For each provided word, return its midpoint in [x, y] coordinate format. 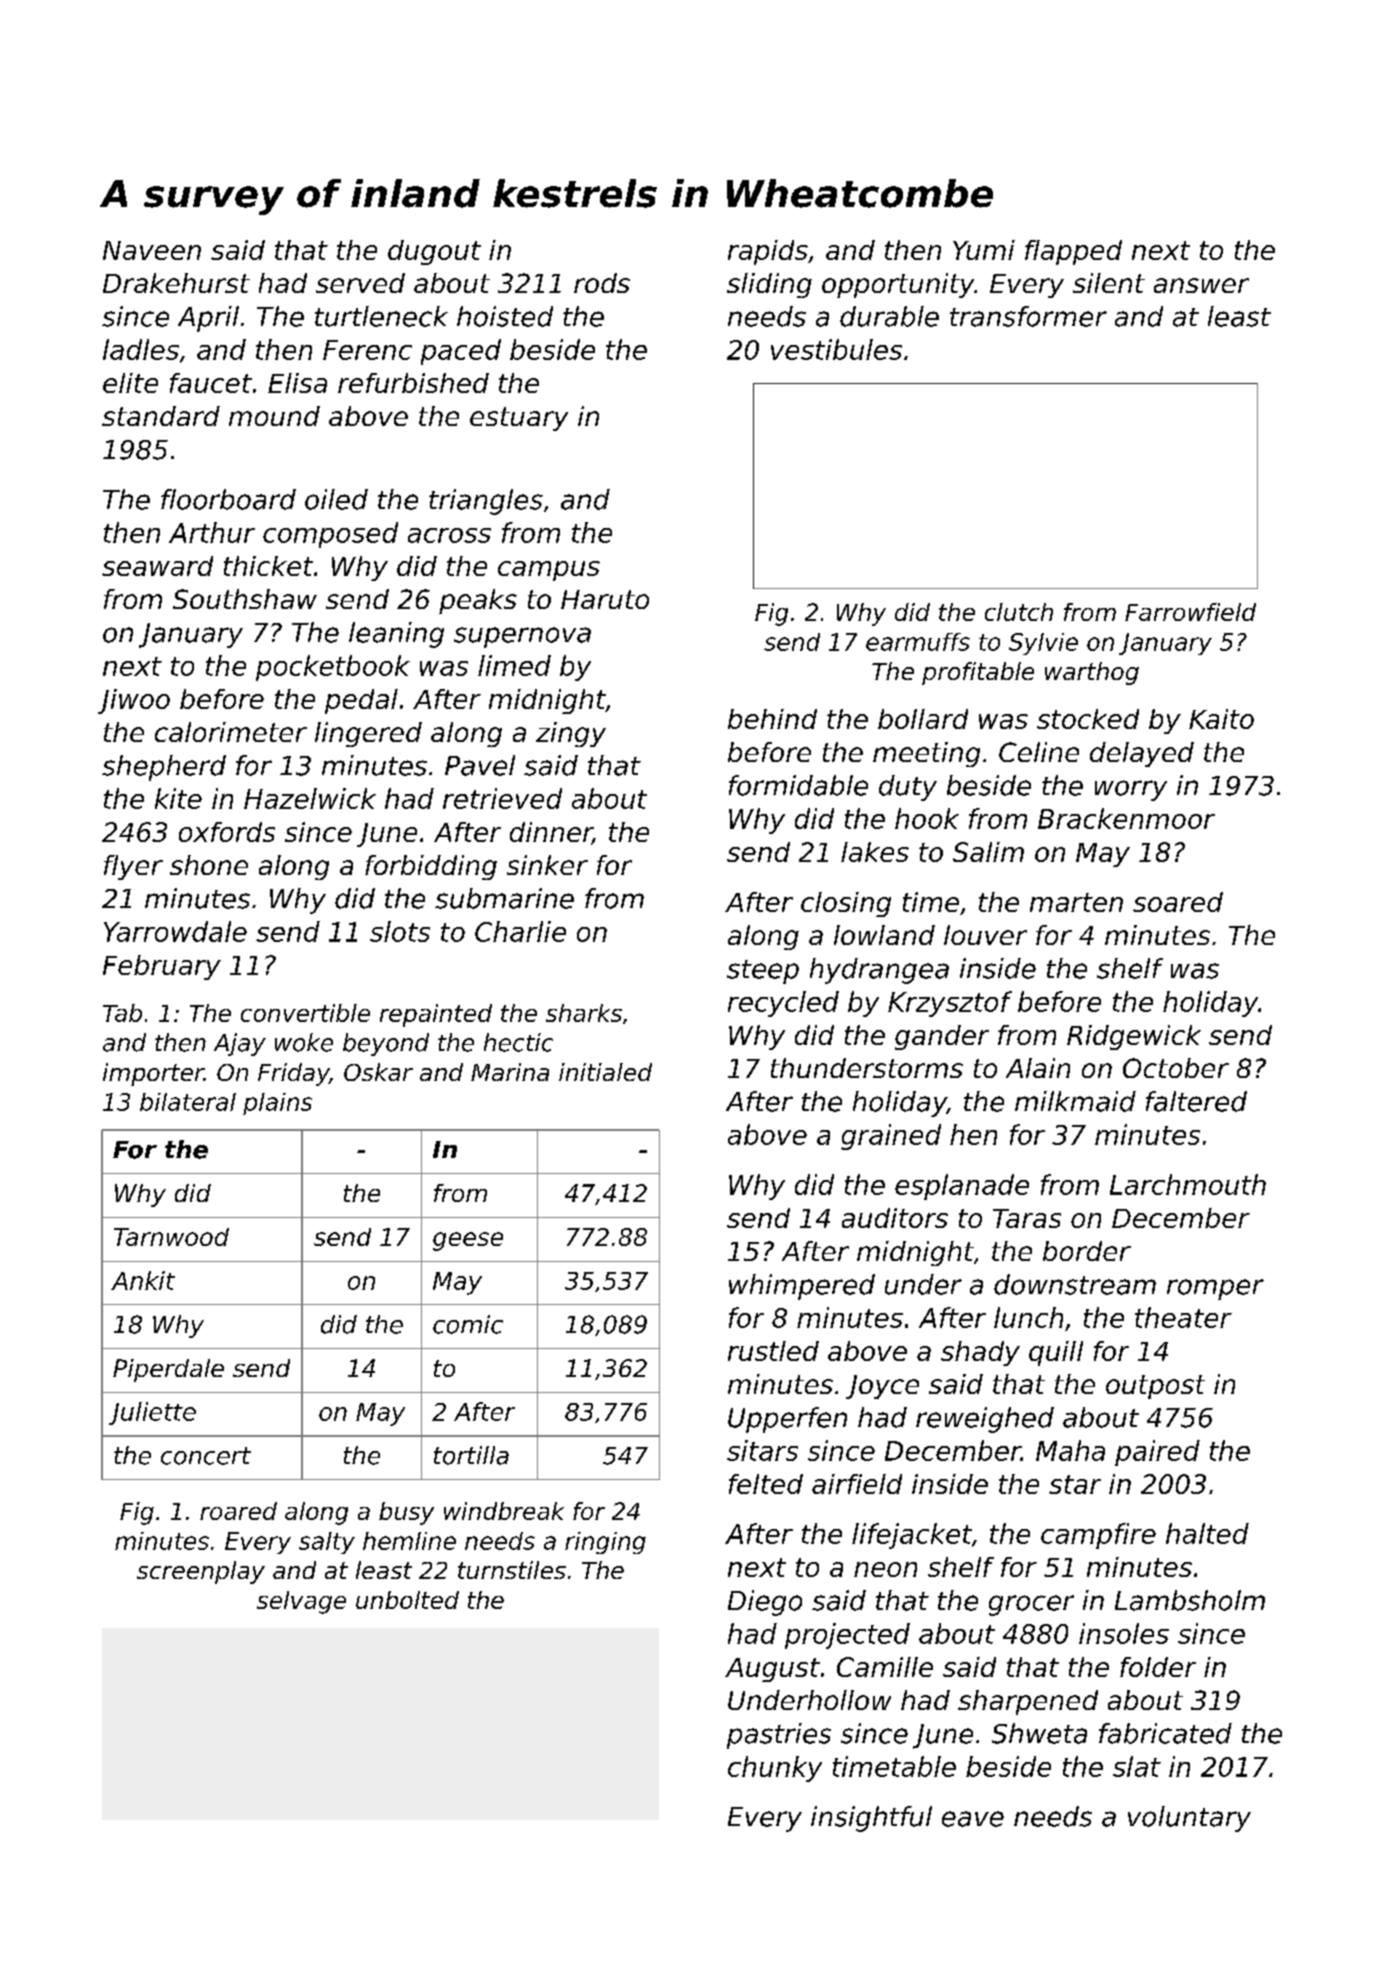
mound [274, 416]
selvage [301, 1602]
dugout [434, 252]
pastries [779, 1736]
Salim [988, 852]
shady [980, 1353]
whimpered [802, 1287]
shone [209, 865]
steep [763, 972]
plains [277, 1104]
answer [1201, 285]
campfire [1098, 1536]
